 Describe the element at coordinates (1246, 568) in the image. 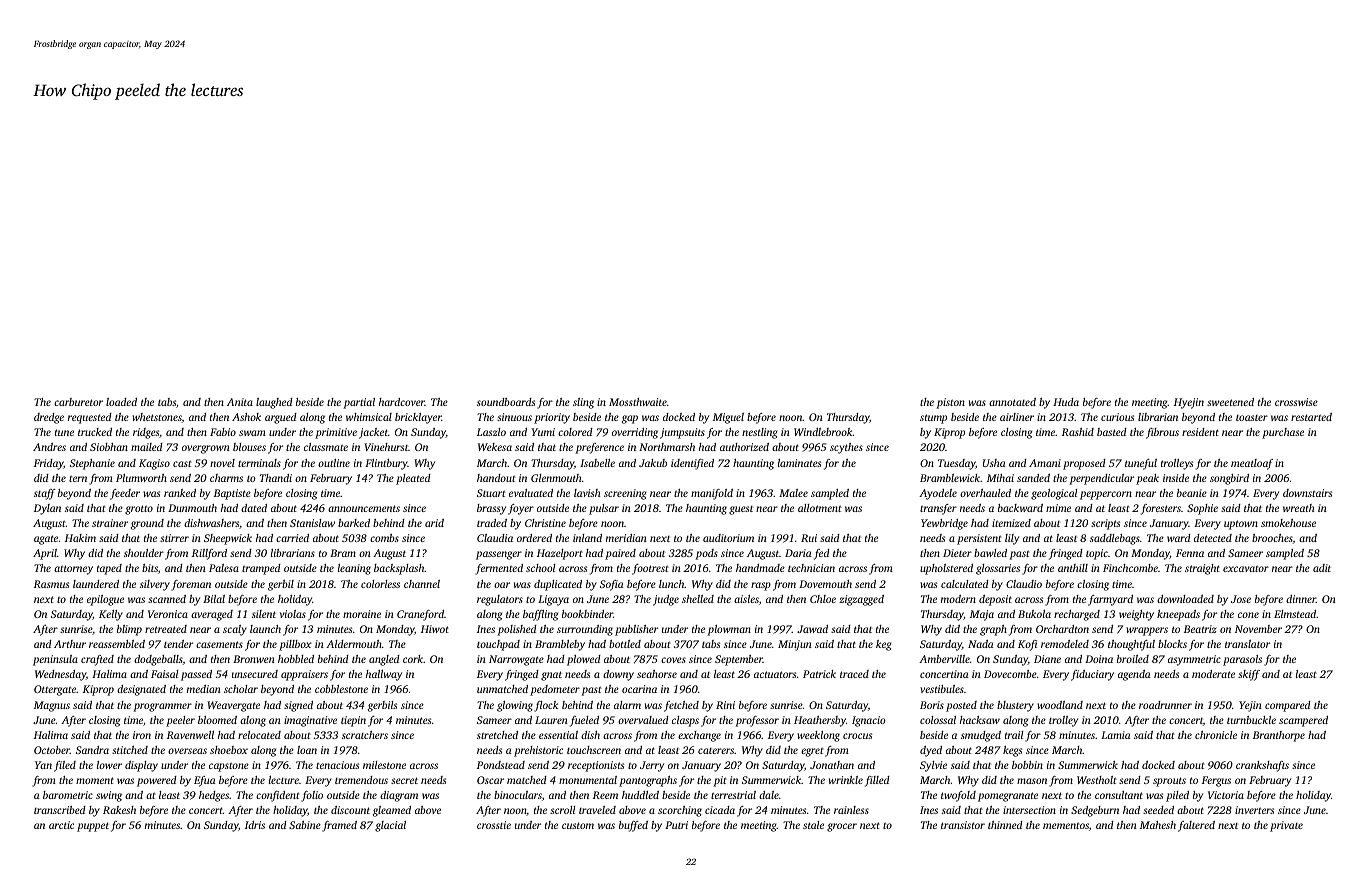

I see `excavator` at that location.
